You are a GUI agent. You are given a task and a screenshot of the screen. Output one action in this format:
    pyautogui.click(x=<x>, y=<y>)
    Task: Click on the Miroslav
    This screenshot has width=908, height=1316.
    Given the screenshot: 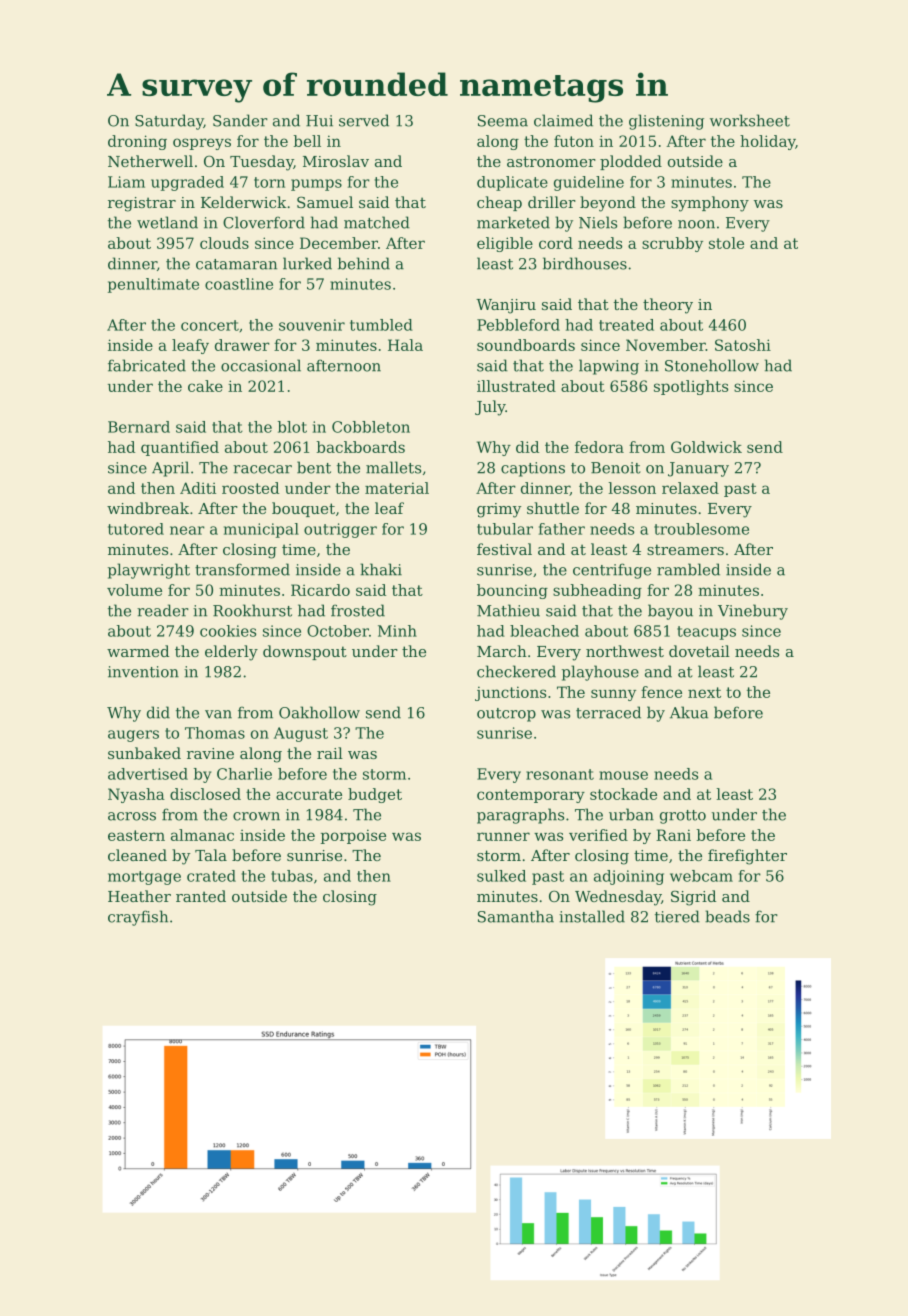 What is the action you would take?
    pyautogui.click(x=336, y=161)
